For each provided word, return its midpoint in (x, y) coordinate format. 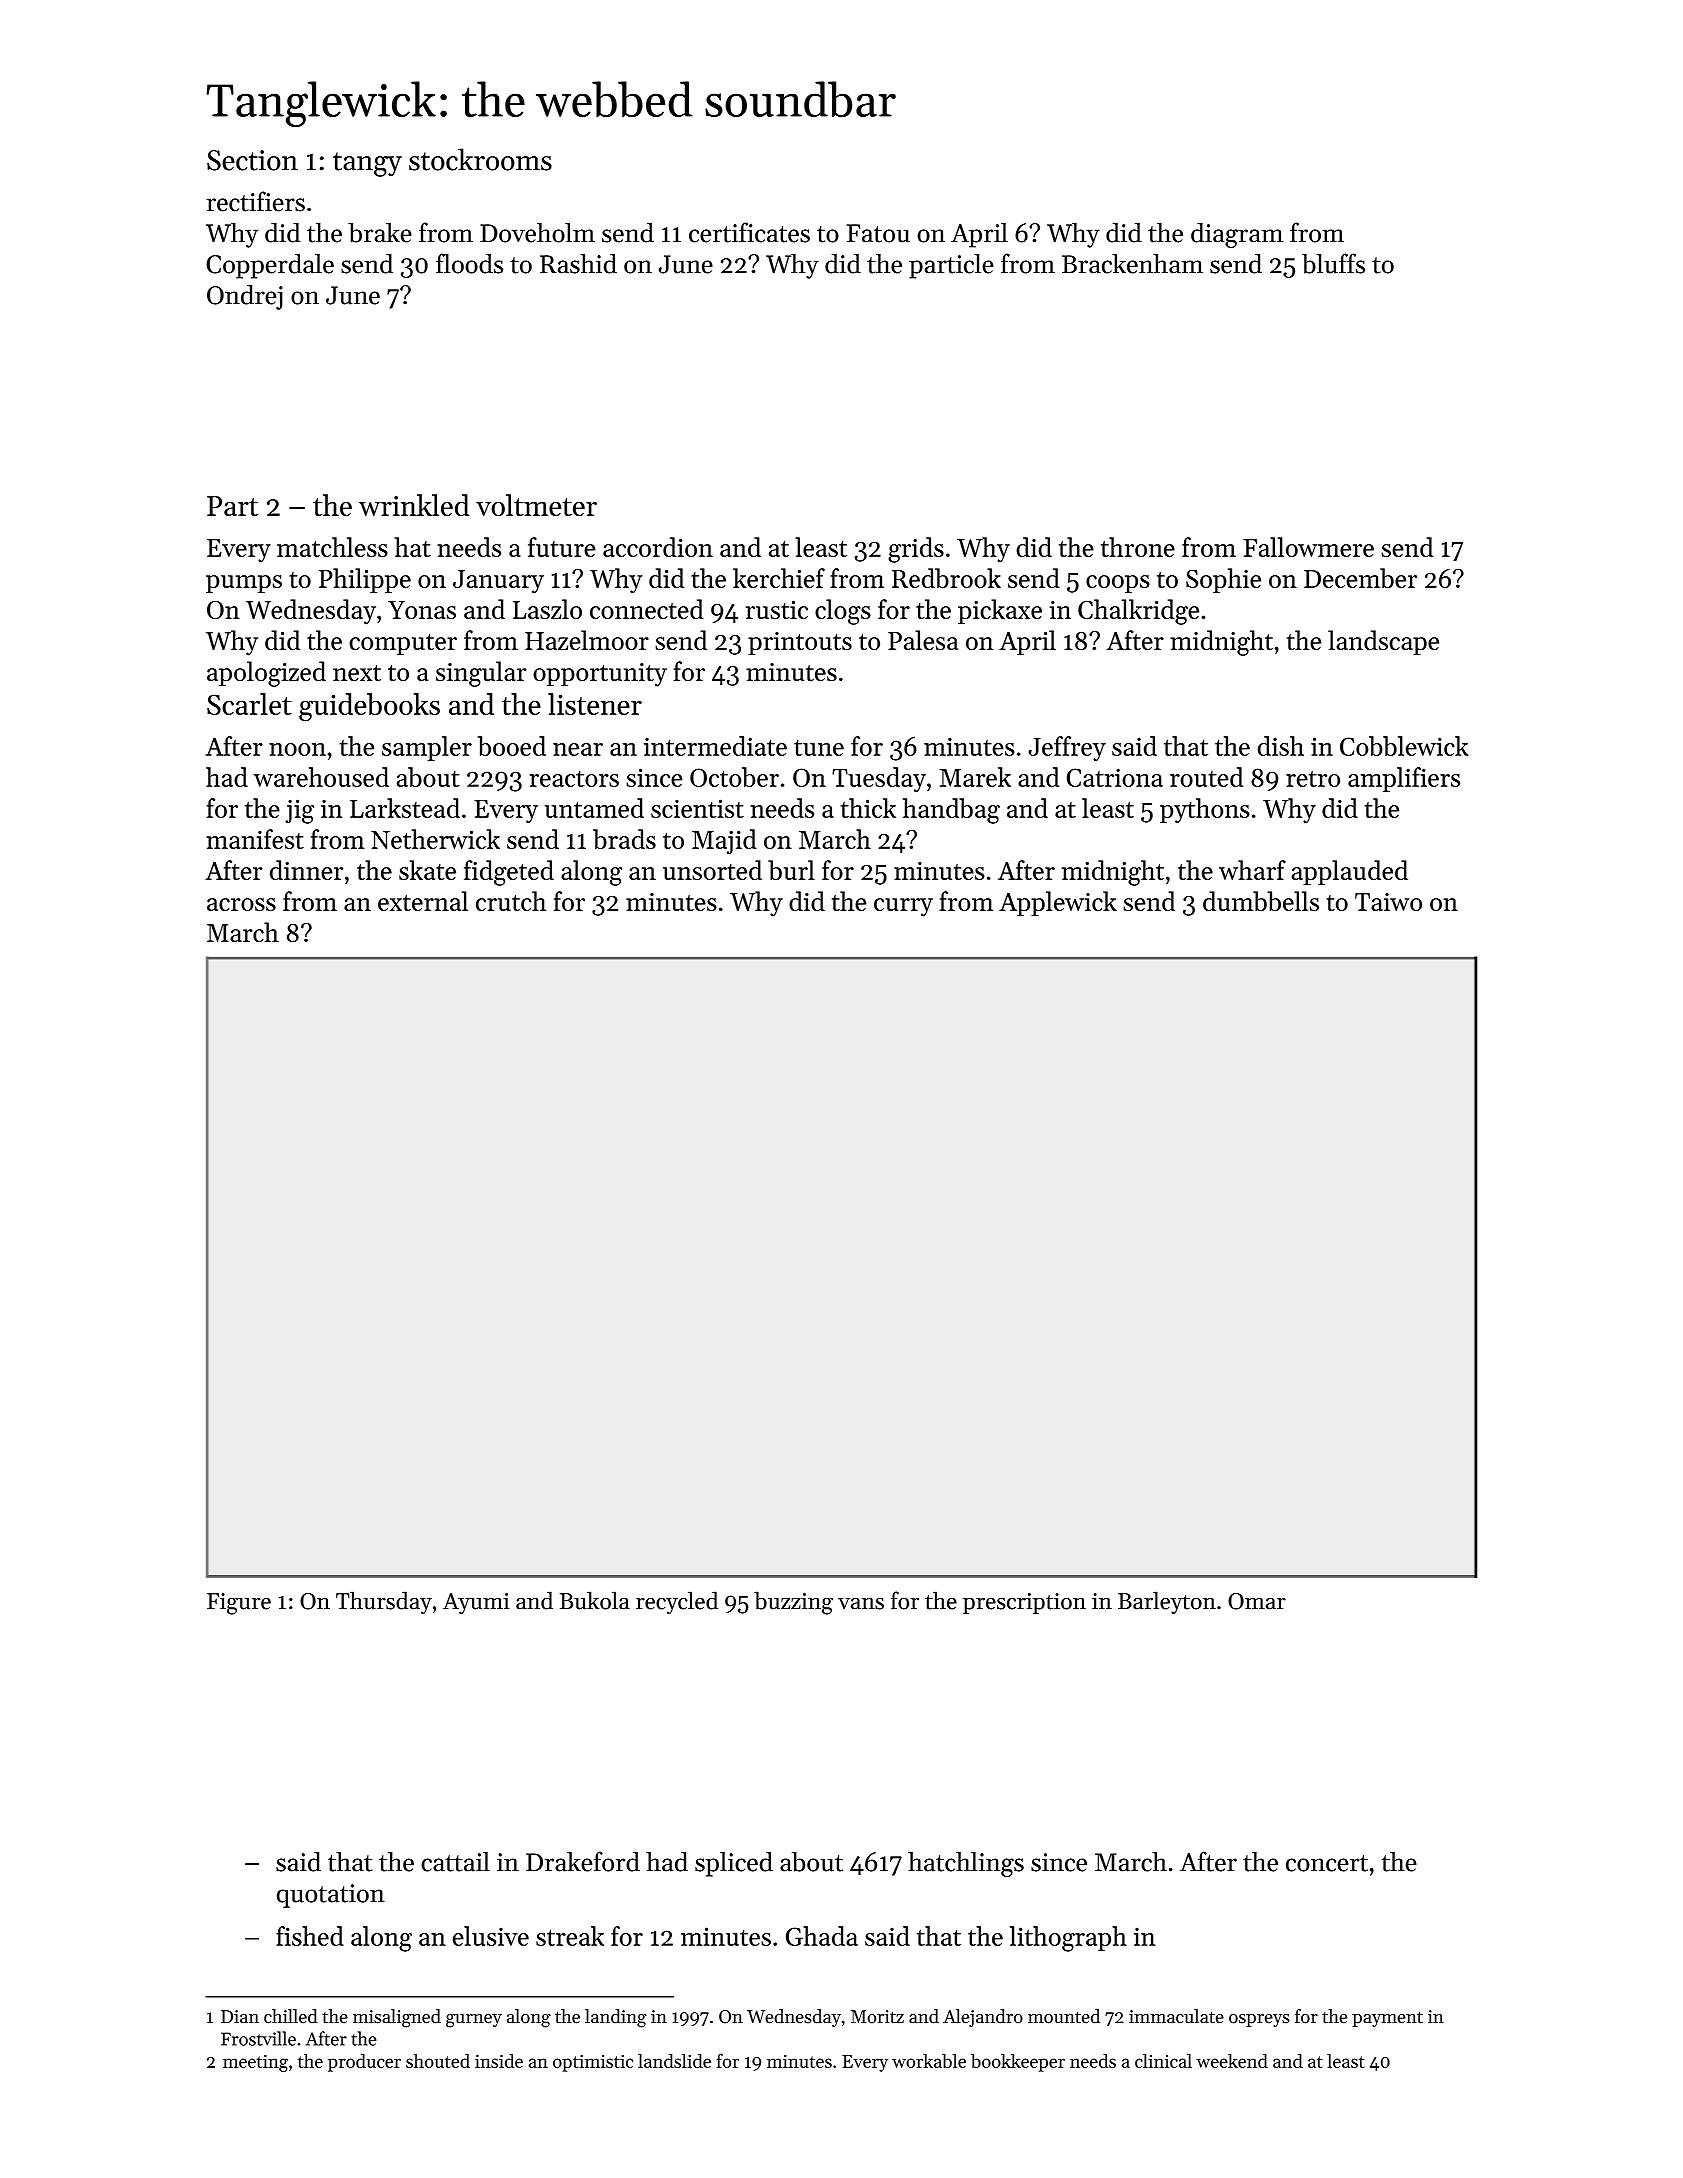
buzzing (793, 1603)
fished (310, 1936)
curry (903, 907)
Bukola (595, 1600)
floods (469, 263)
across (241, 904)
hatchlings (966, 1864)
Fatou (878, 233)
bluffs (1333, 263)
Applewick (1058, 903)
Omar (1257, 1601)
